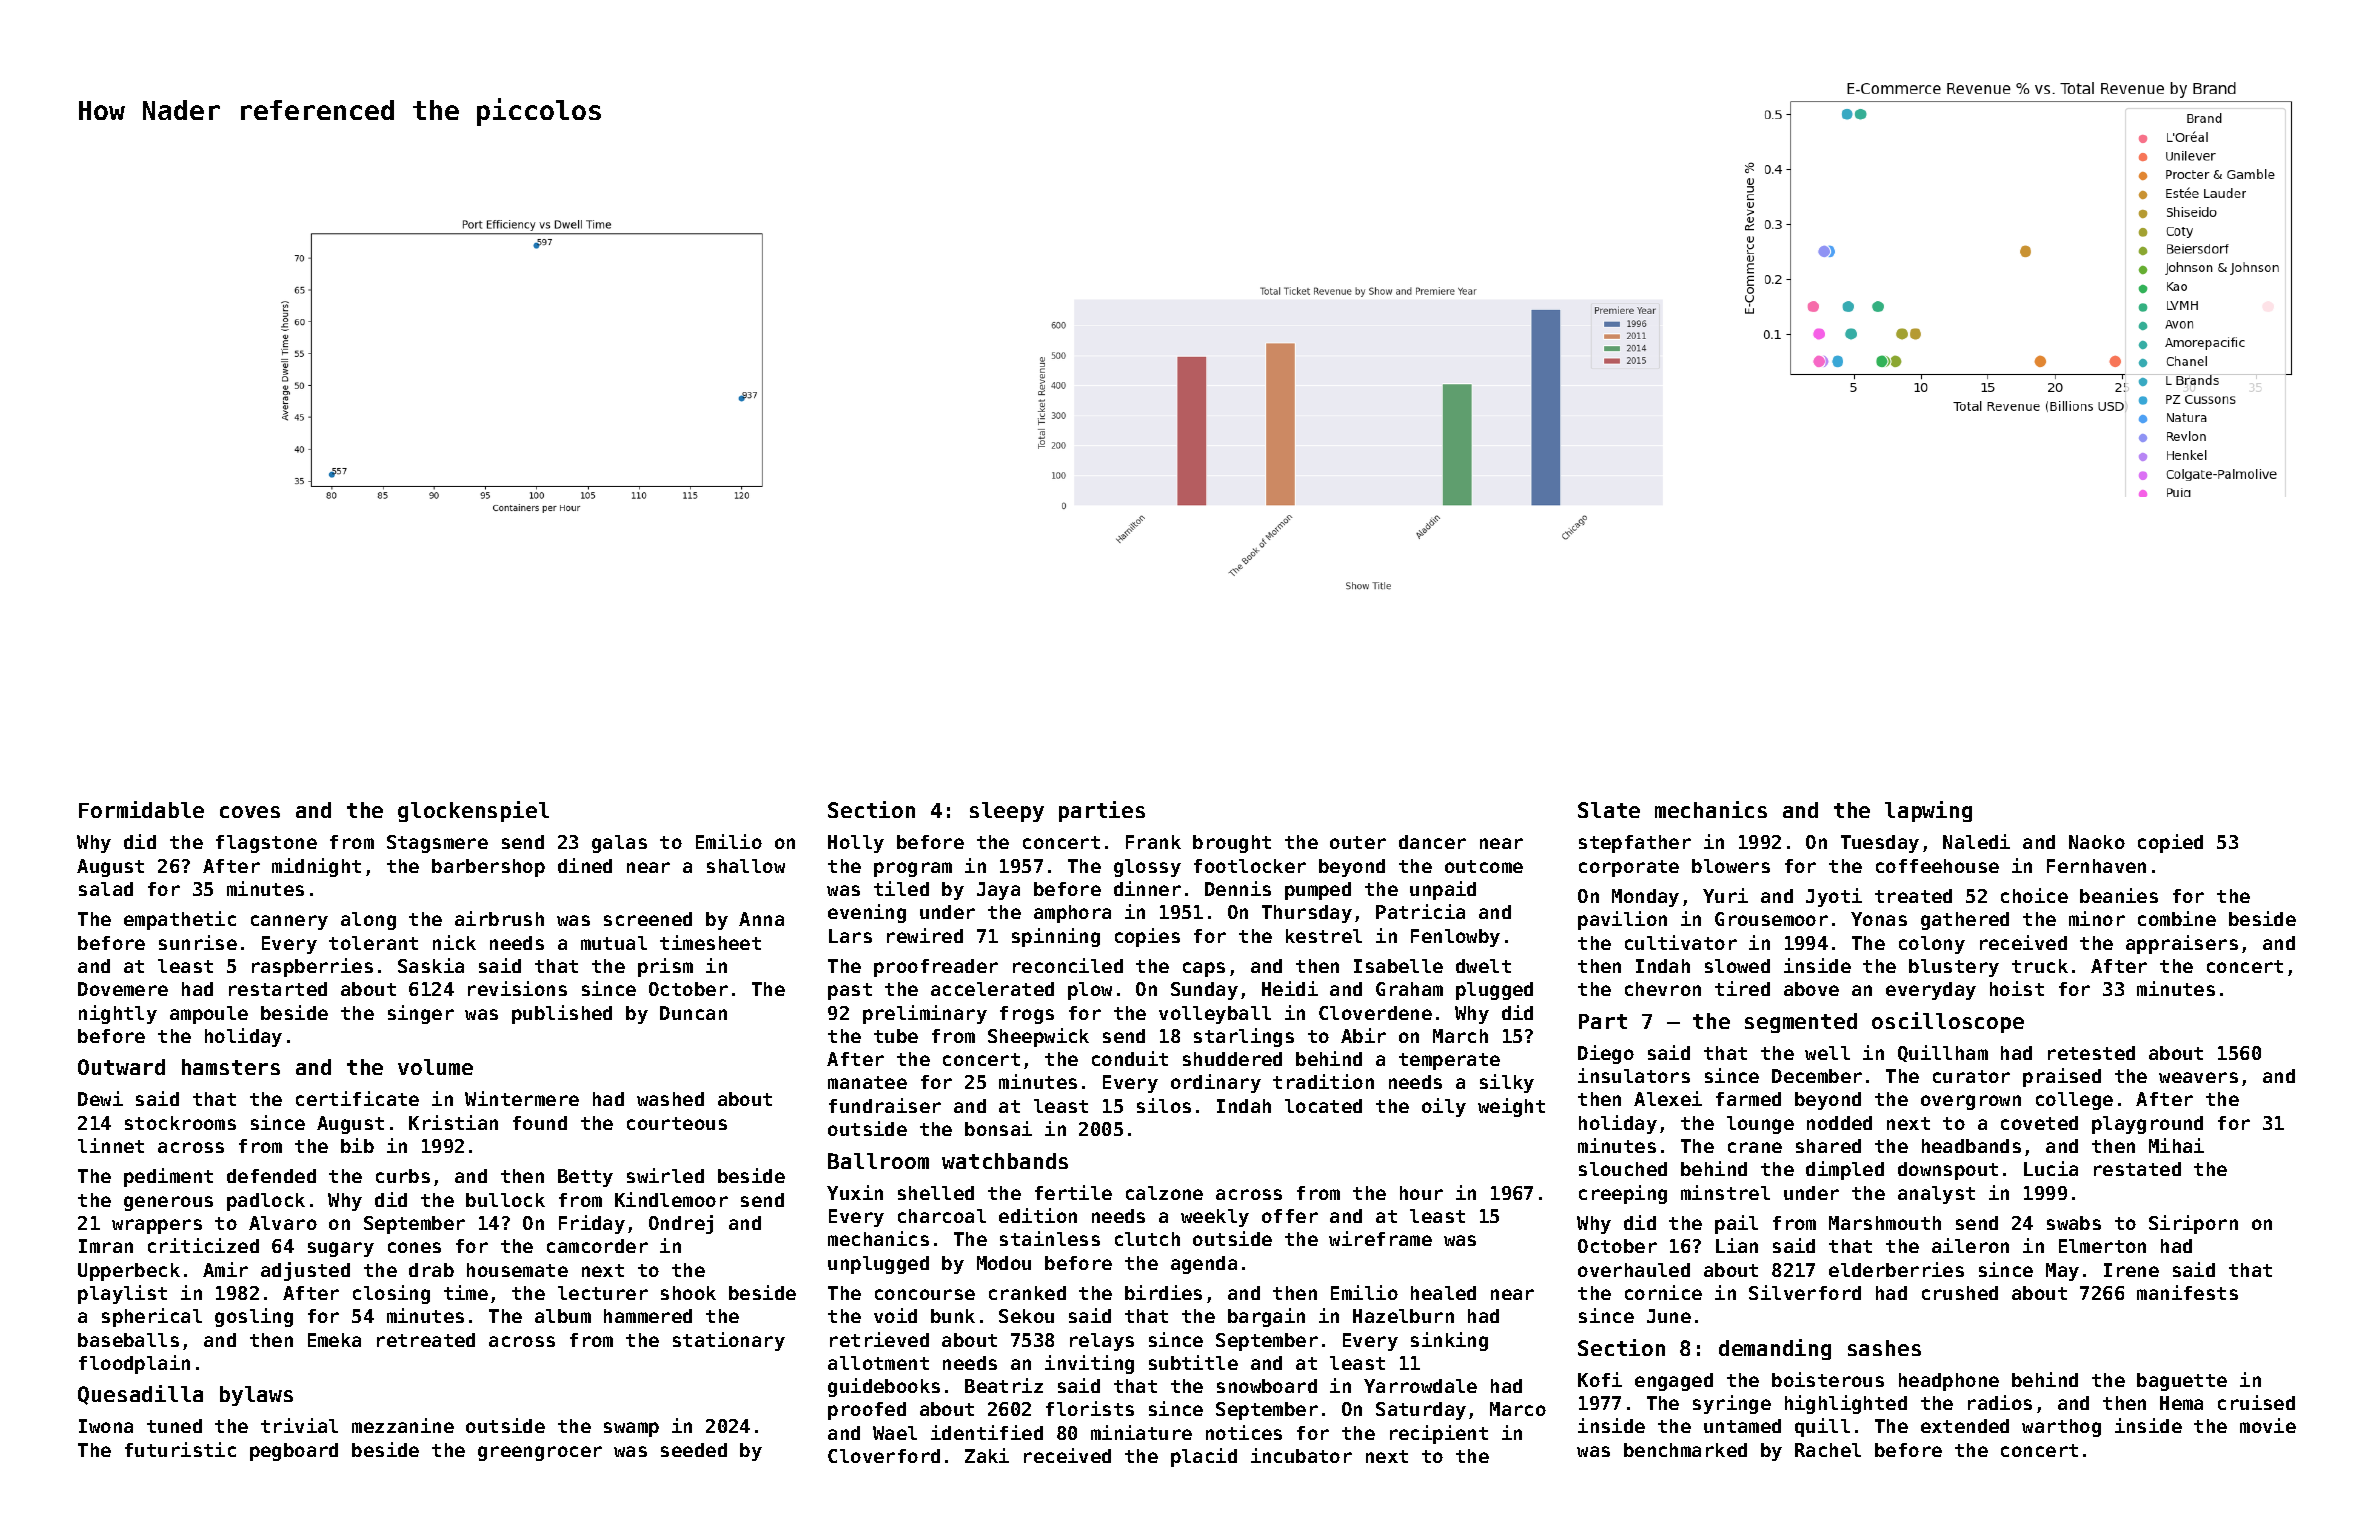 The height and width of the screenshot is (1540, 2380). What do you see at coordinates (118, 1014) in the screenshot?
I see `nightly` at bounding box center [118, 1014].
